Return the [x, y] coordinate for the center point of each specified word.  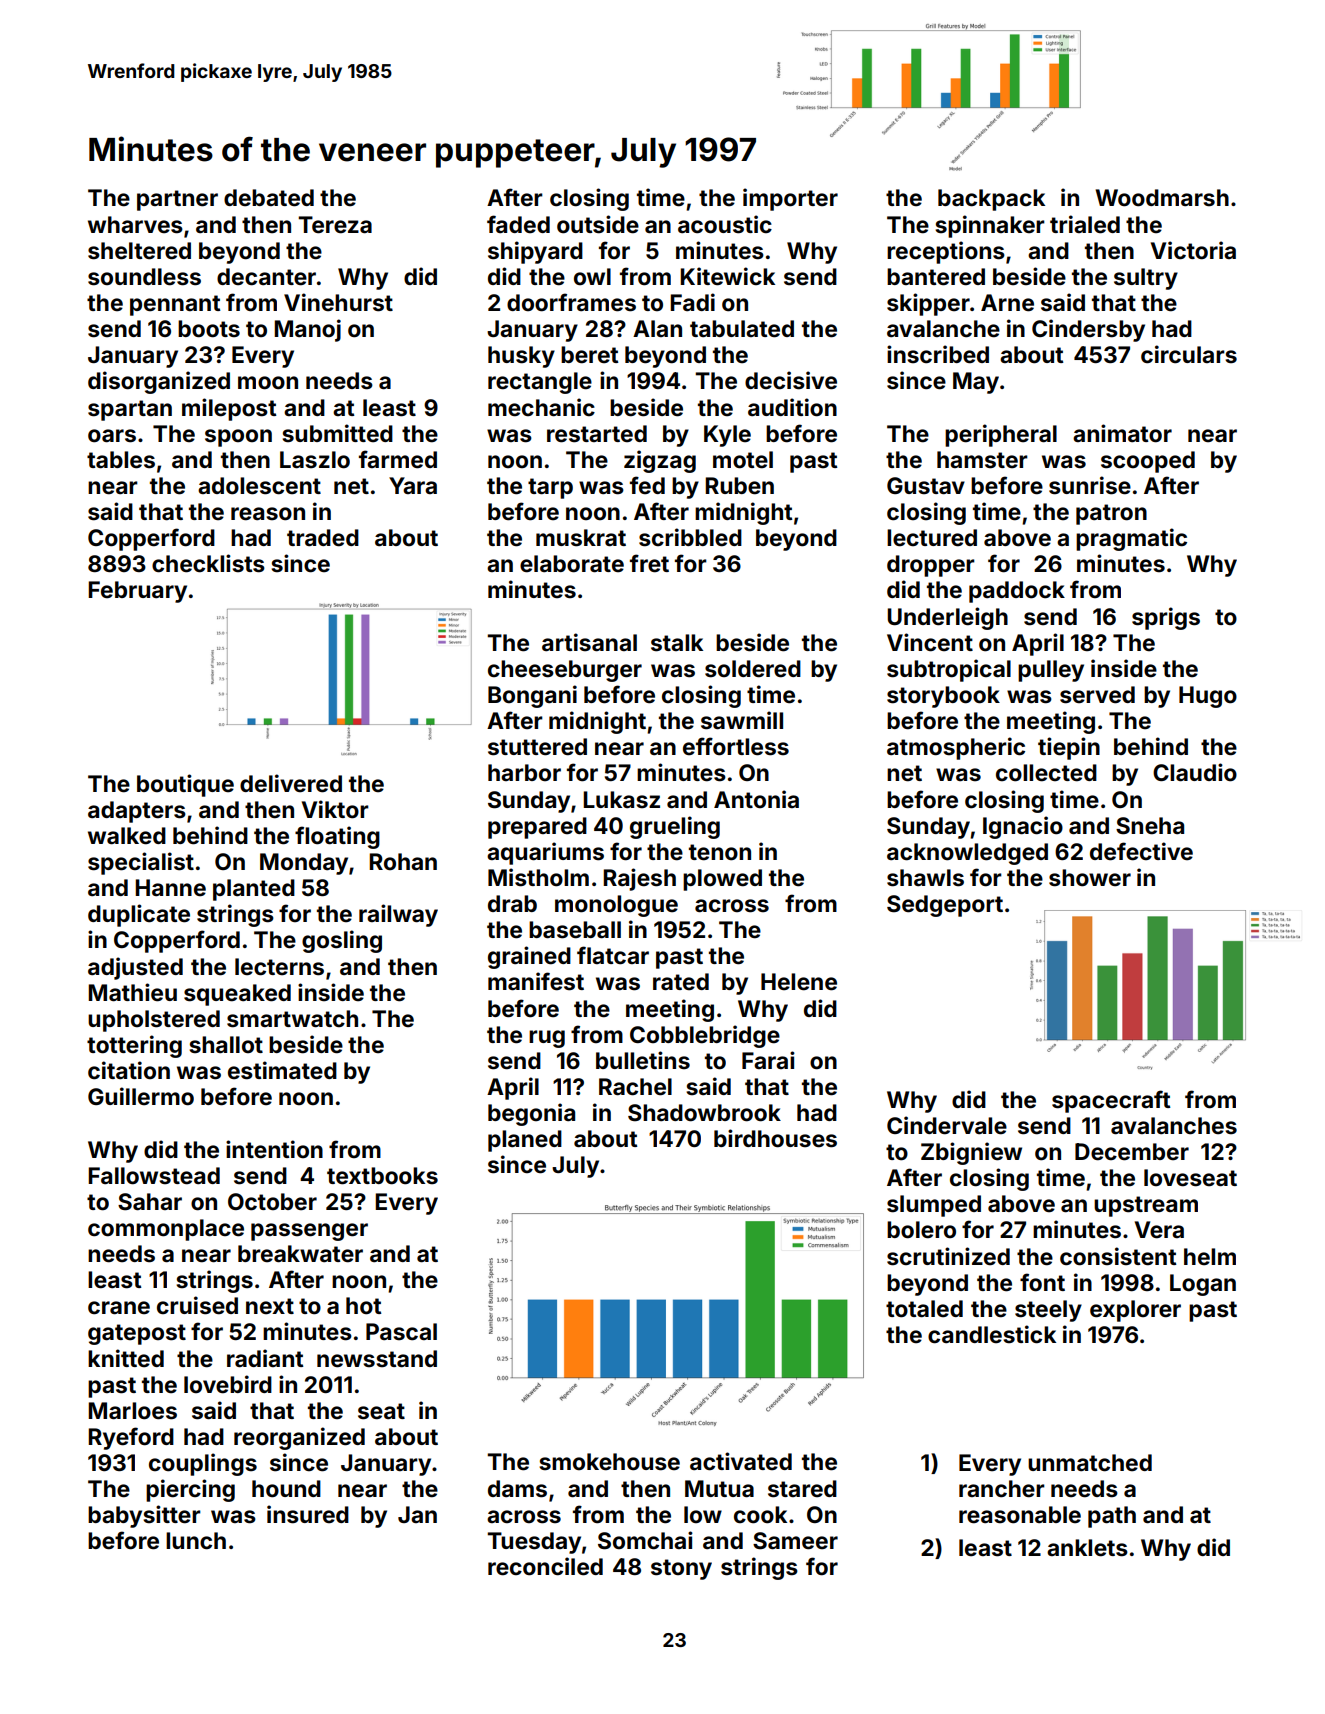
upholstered [154, 1021]
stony [681, 1569]
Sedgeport [945, 906]
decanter [266, 277]
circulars [1189, 354]
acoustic [725, 224]
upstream [1146, 1206]
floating [337, 837]
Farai [768, 1060]
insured [308, 1514]
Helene [799, 982]
